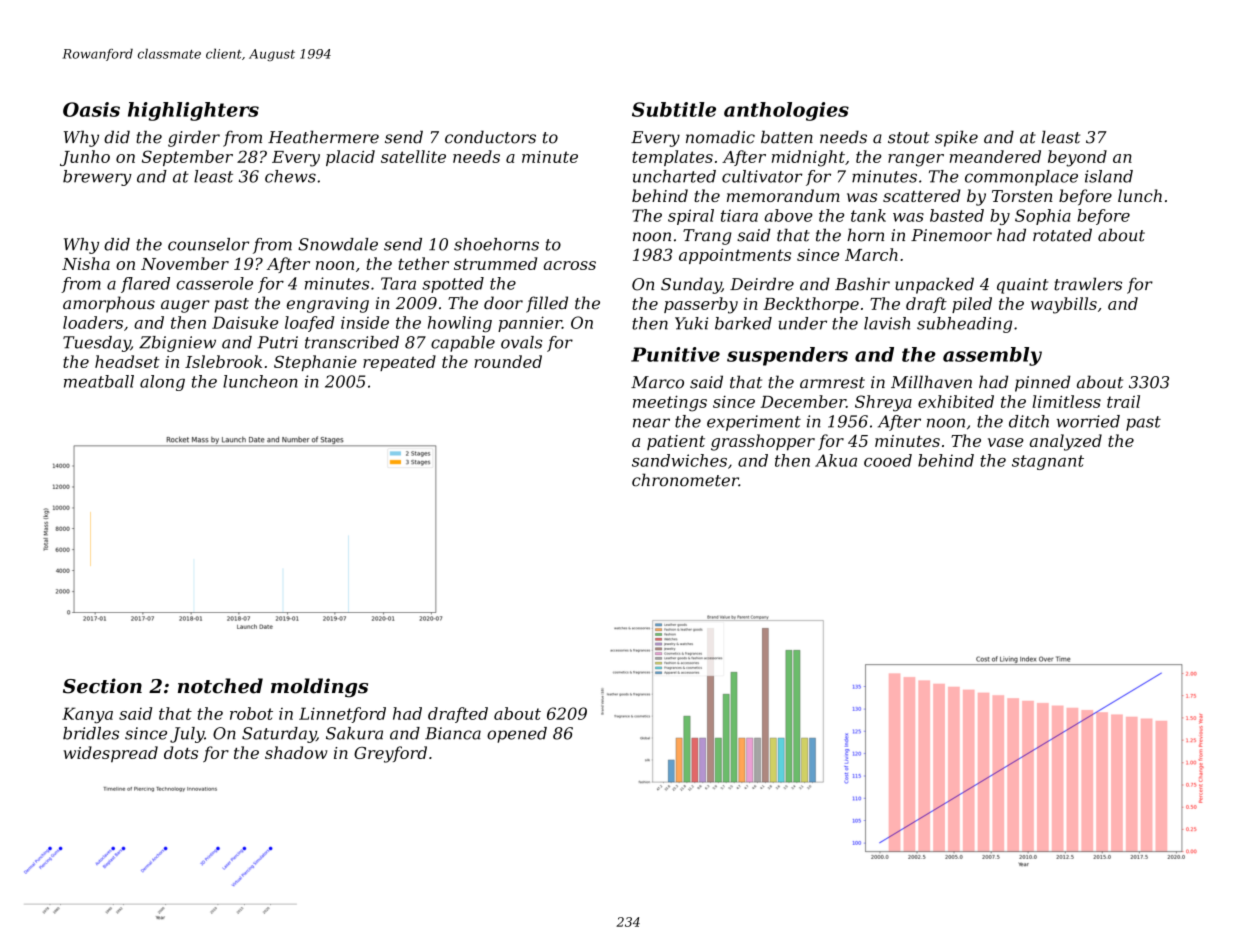 The image size is (1233, 952). I want to click on notched, so click(220, 686).
